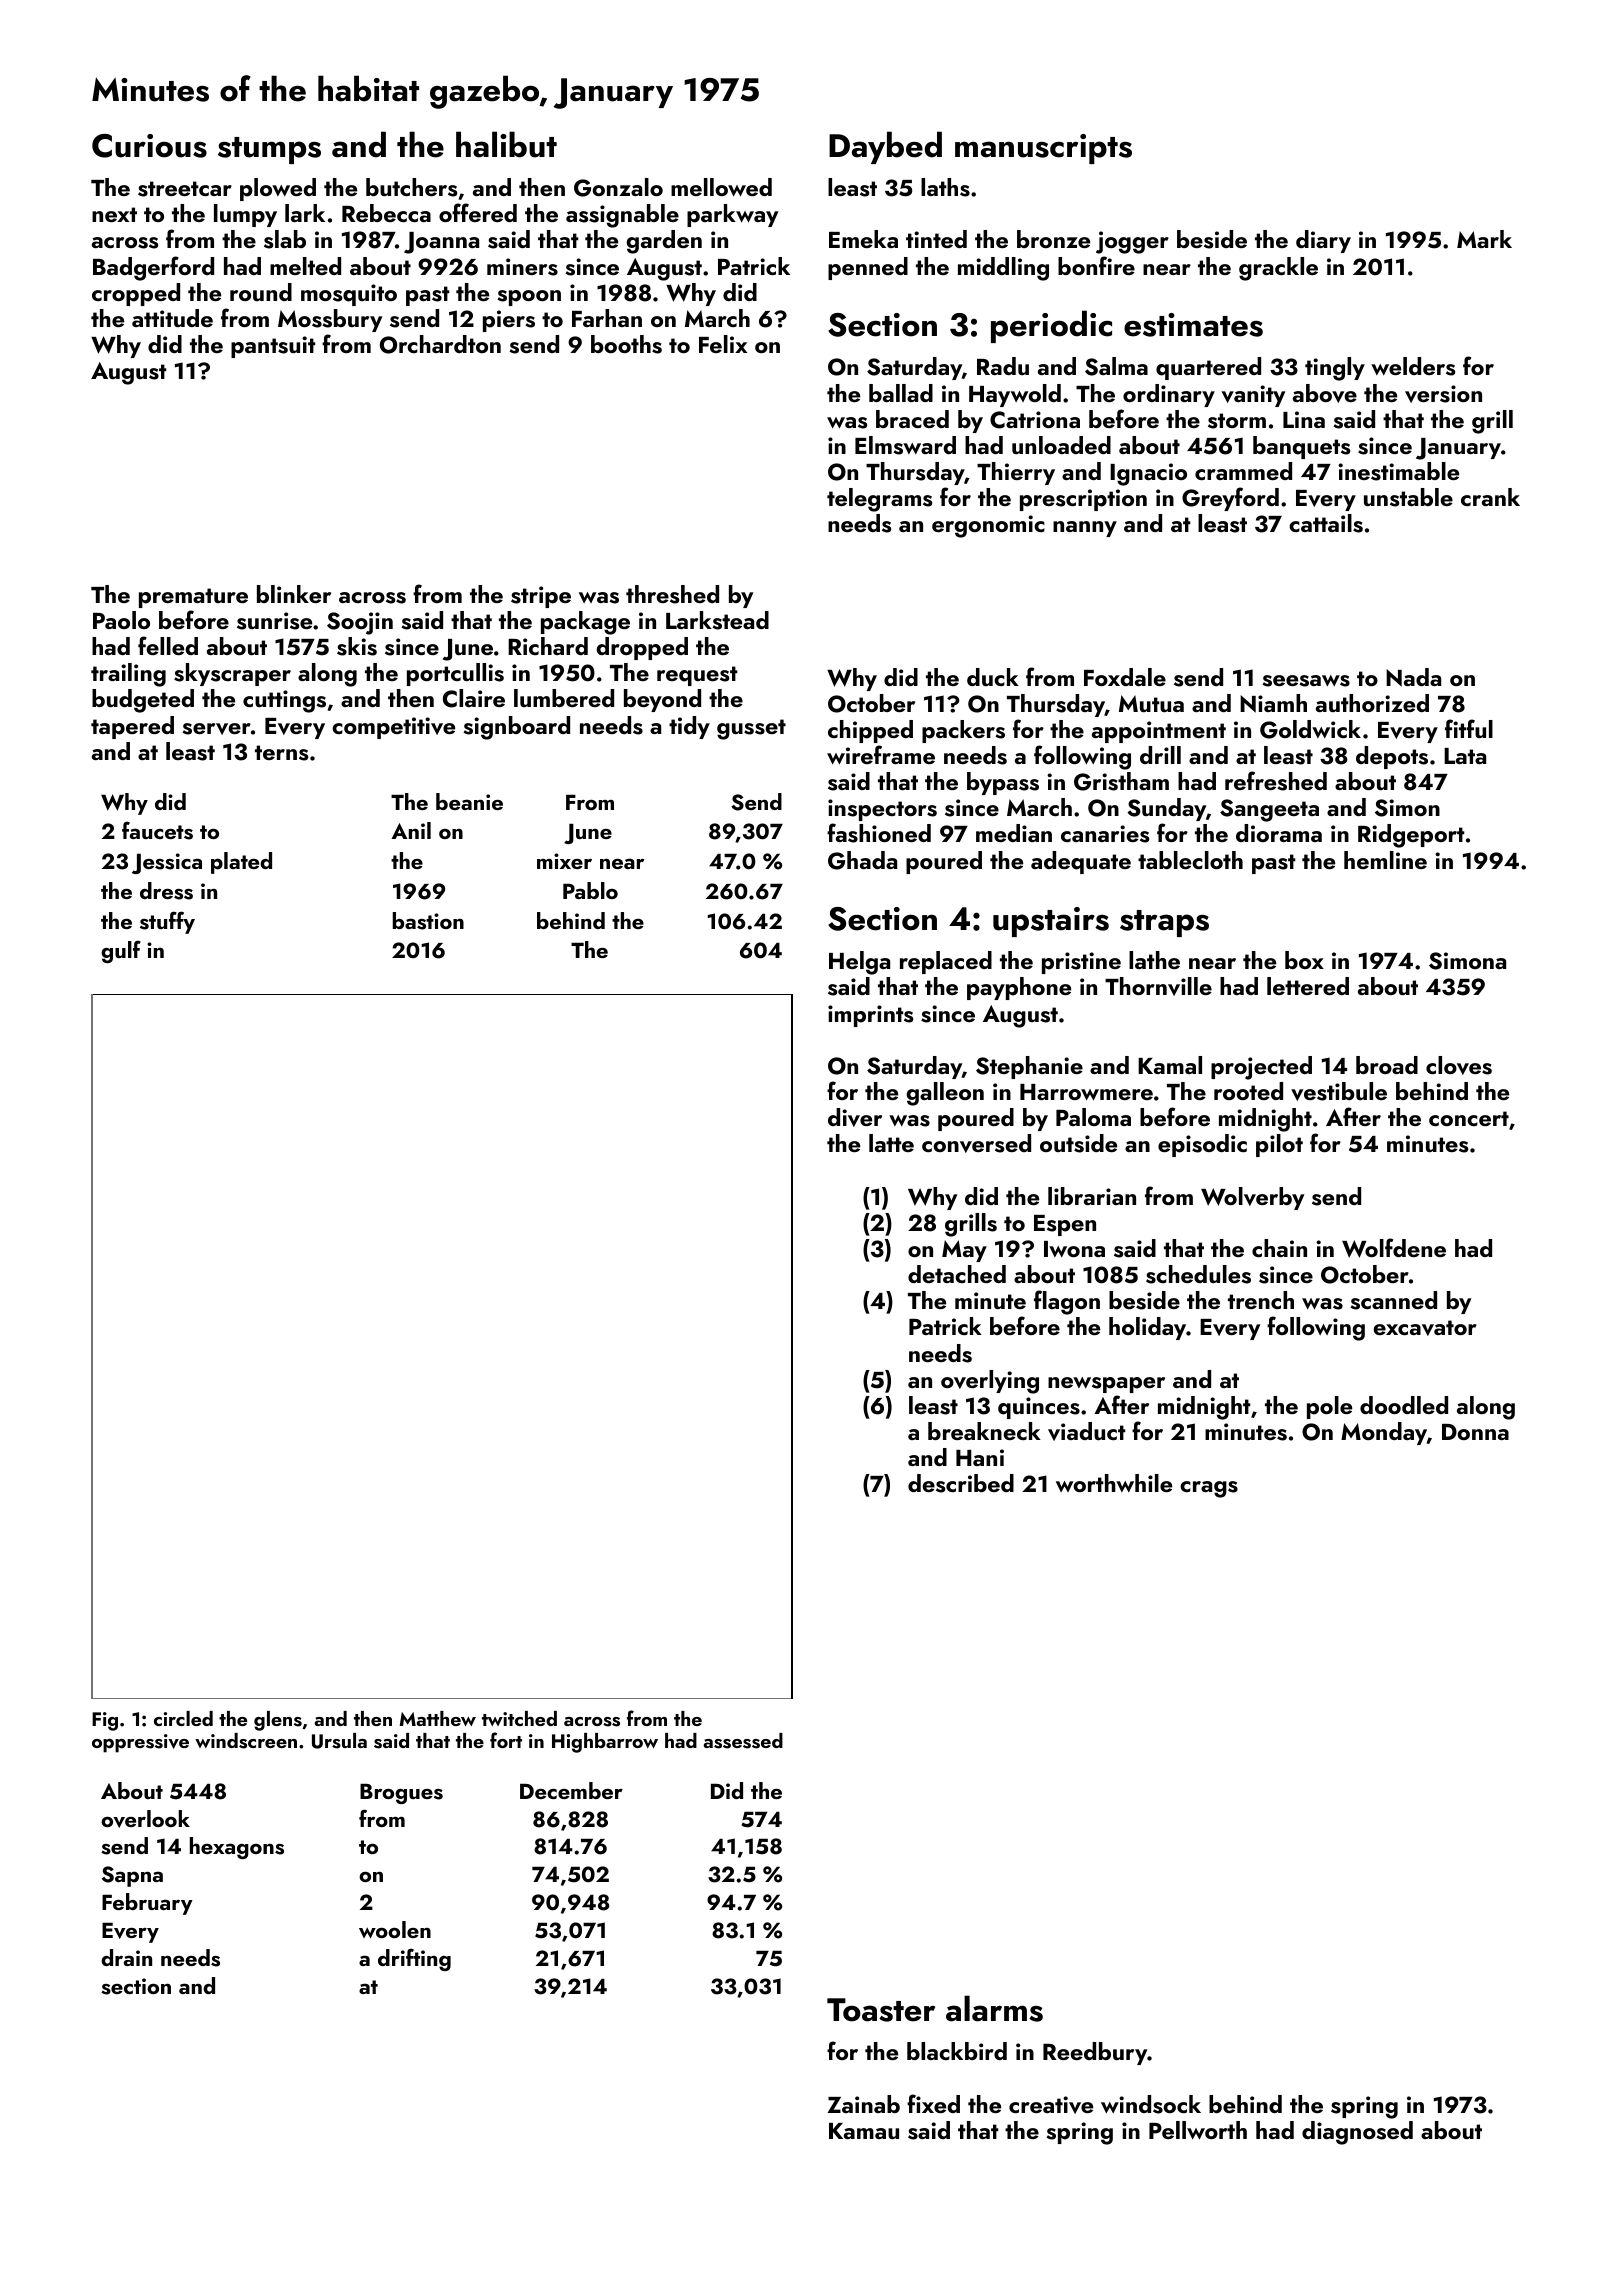 This screenshot has width=1620, height=2292. Describe the element at coordinates (1125, 677) in the screenshot. I see `Foxdale` at that location.
